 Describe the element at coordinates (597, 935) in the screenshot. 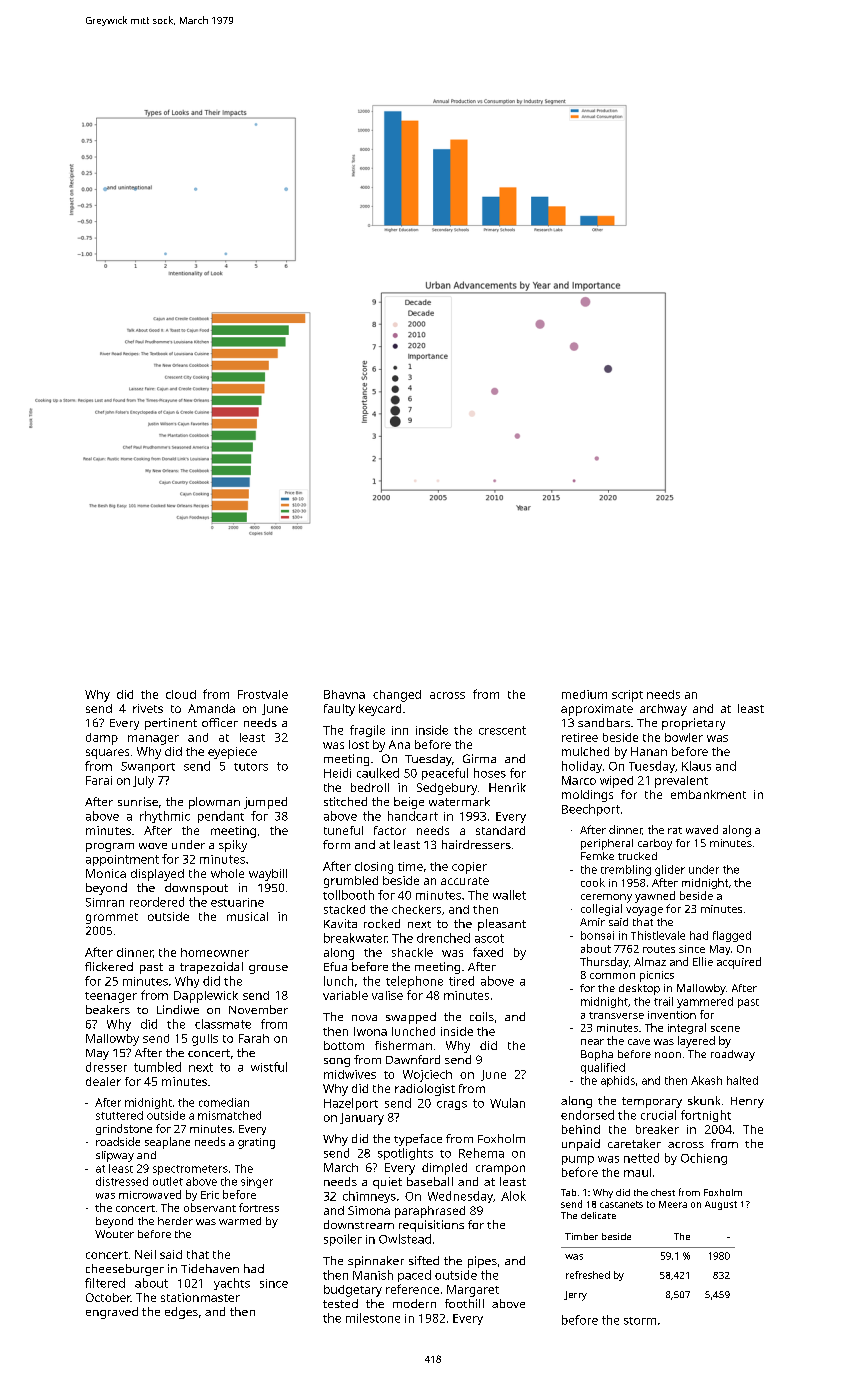

I see `bonsai` at that location.
